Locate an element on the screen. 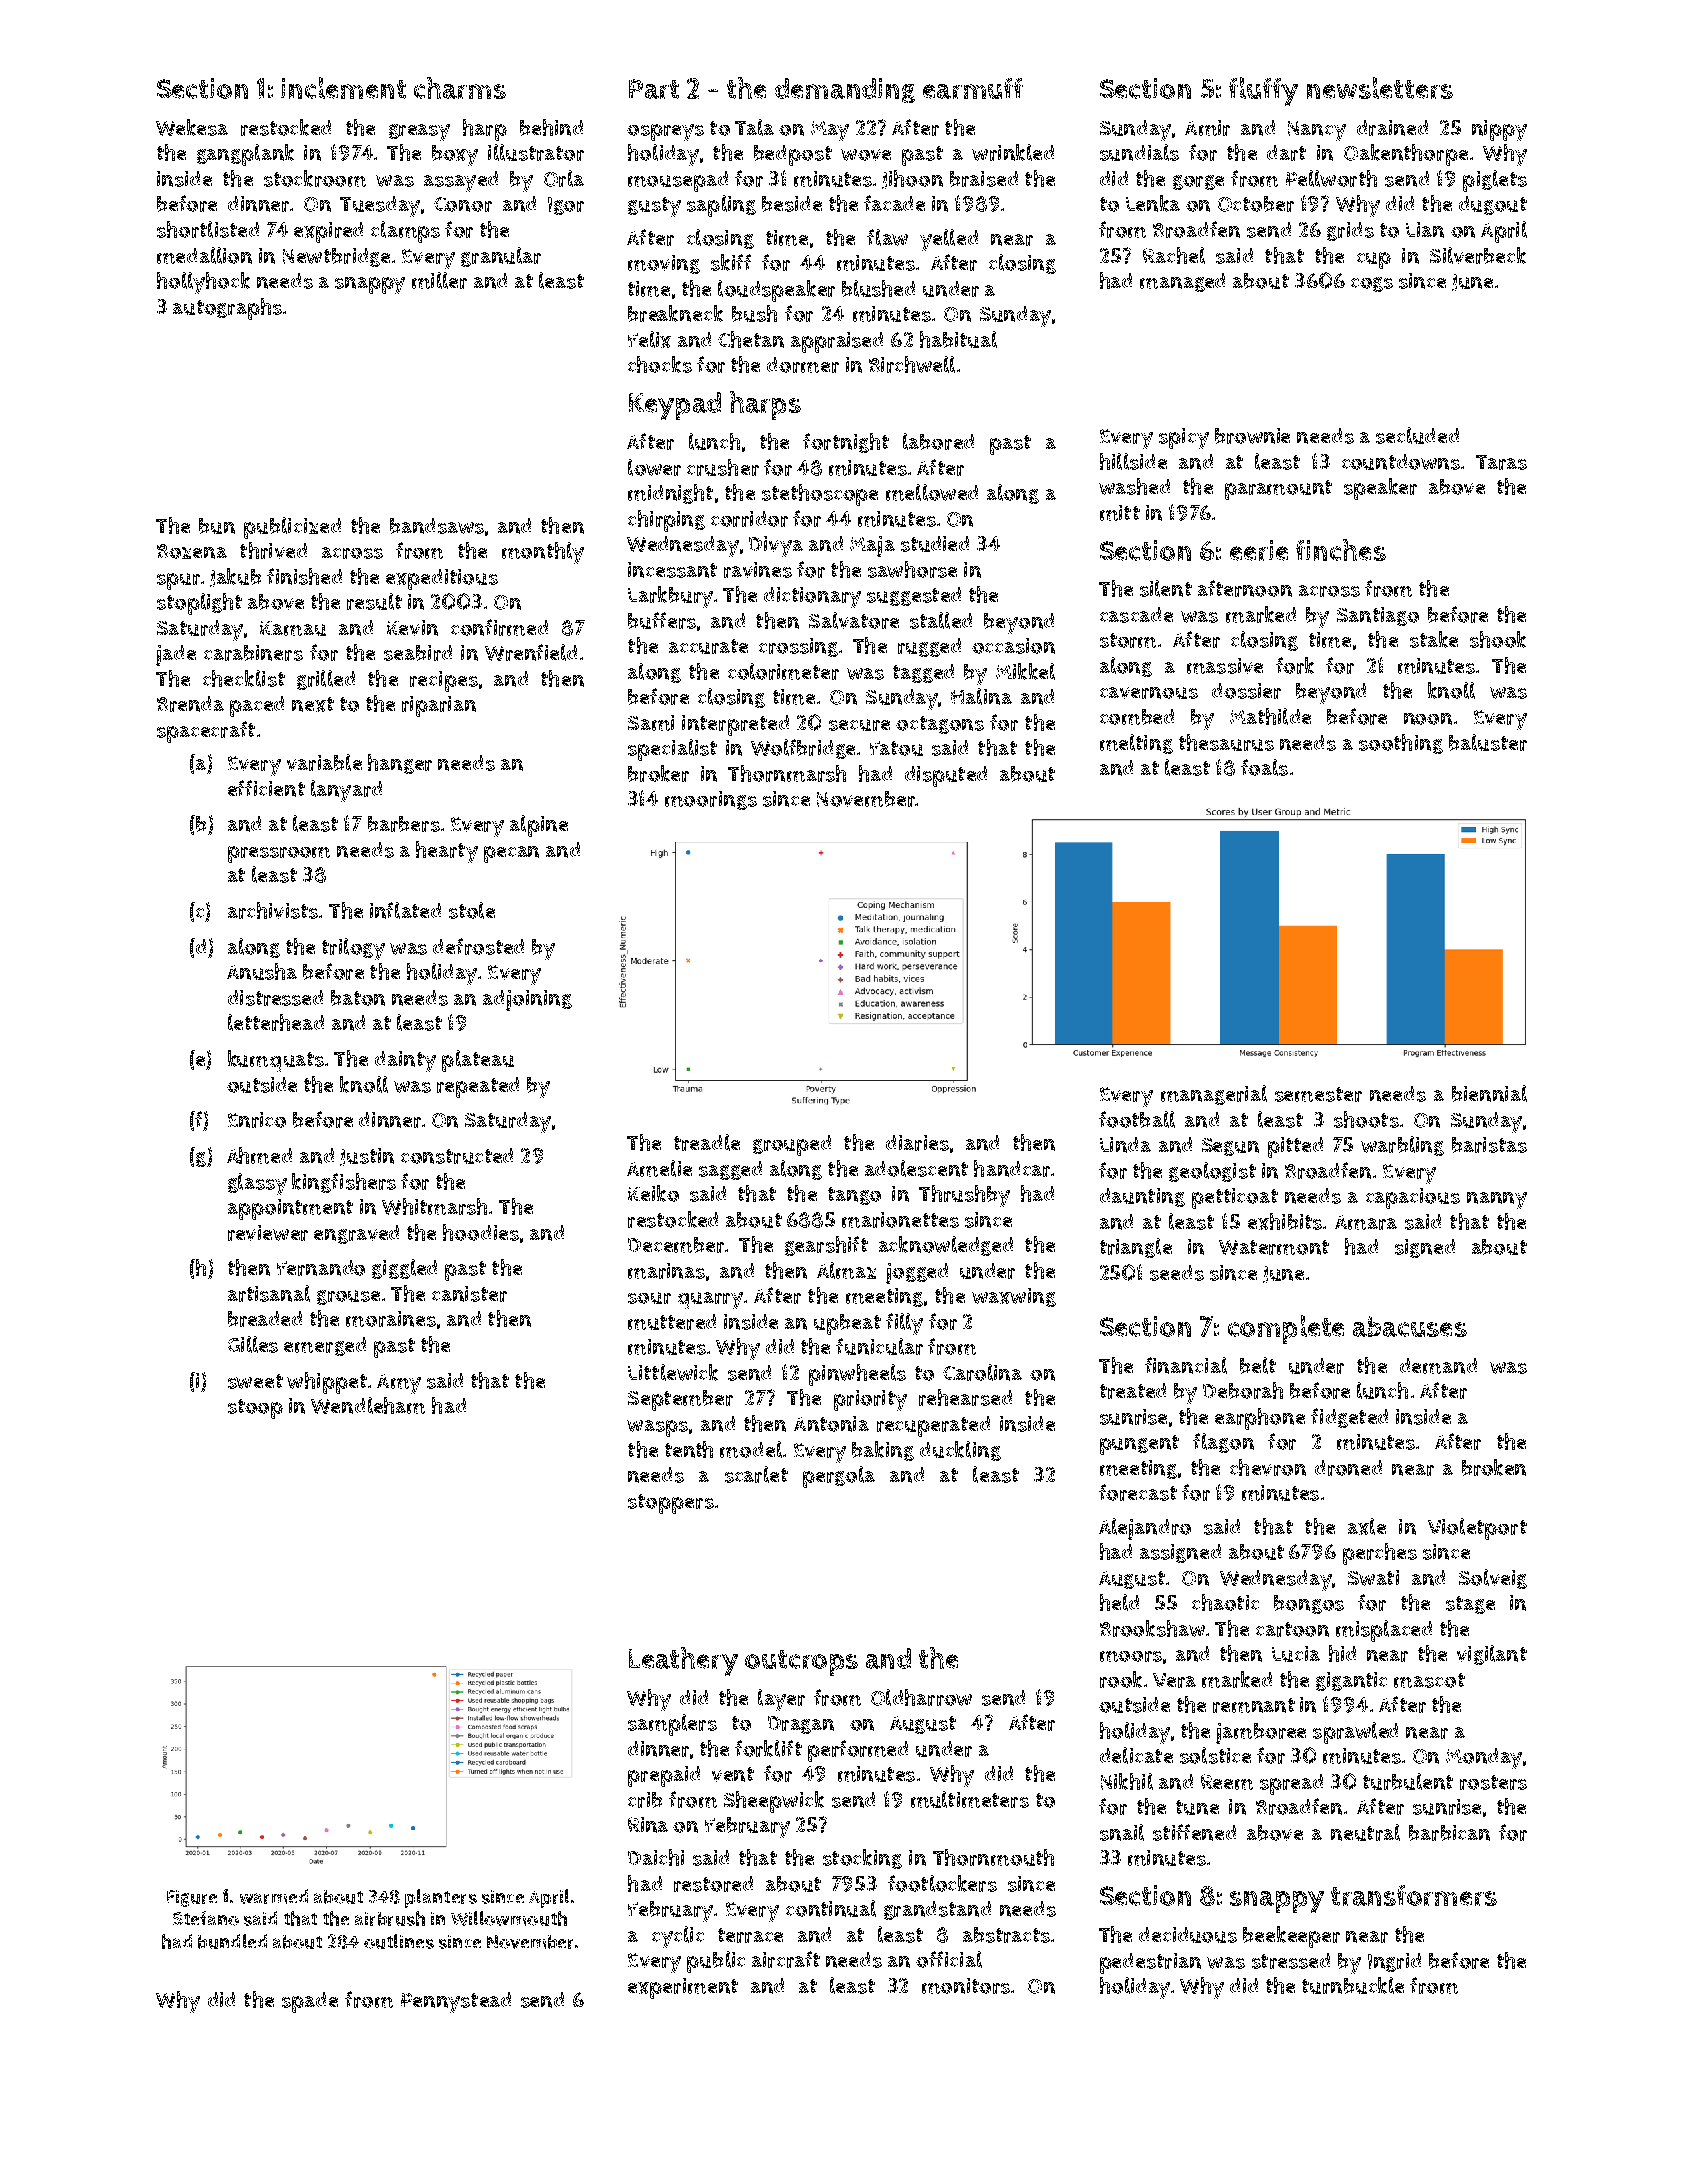 Image resolution: width=1683 pixels, height=2178 pixels. Pennystead is located at coordinates (456, 2002).
